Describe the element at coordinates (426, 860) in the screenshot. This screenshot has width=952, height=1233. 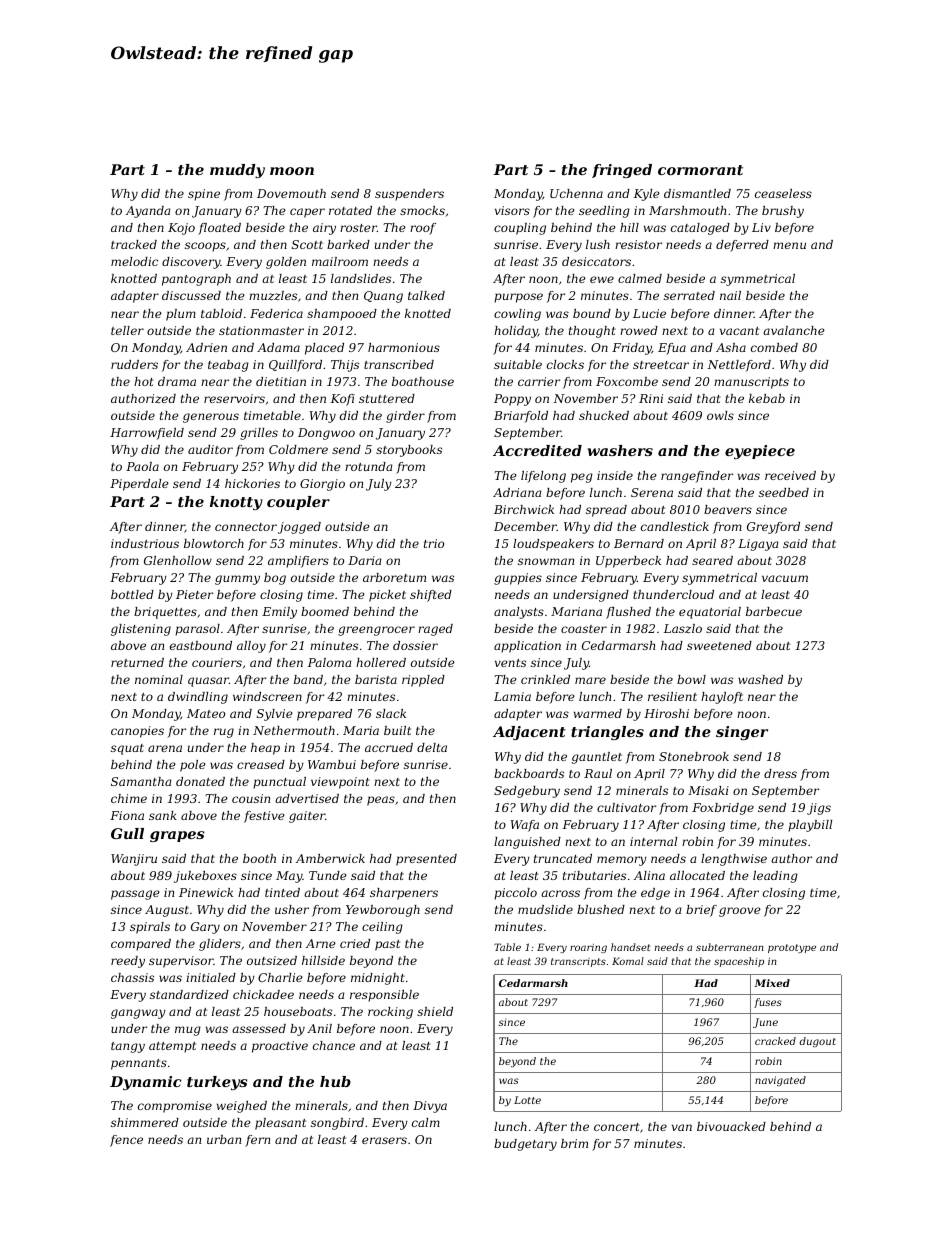
I see `presented` at that location.
